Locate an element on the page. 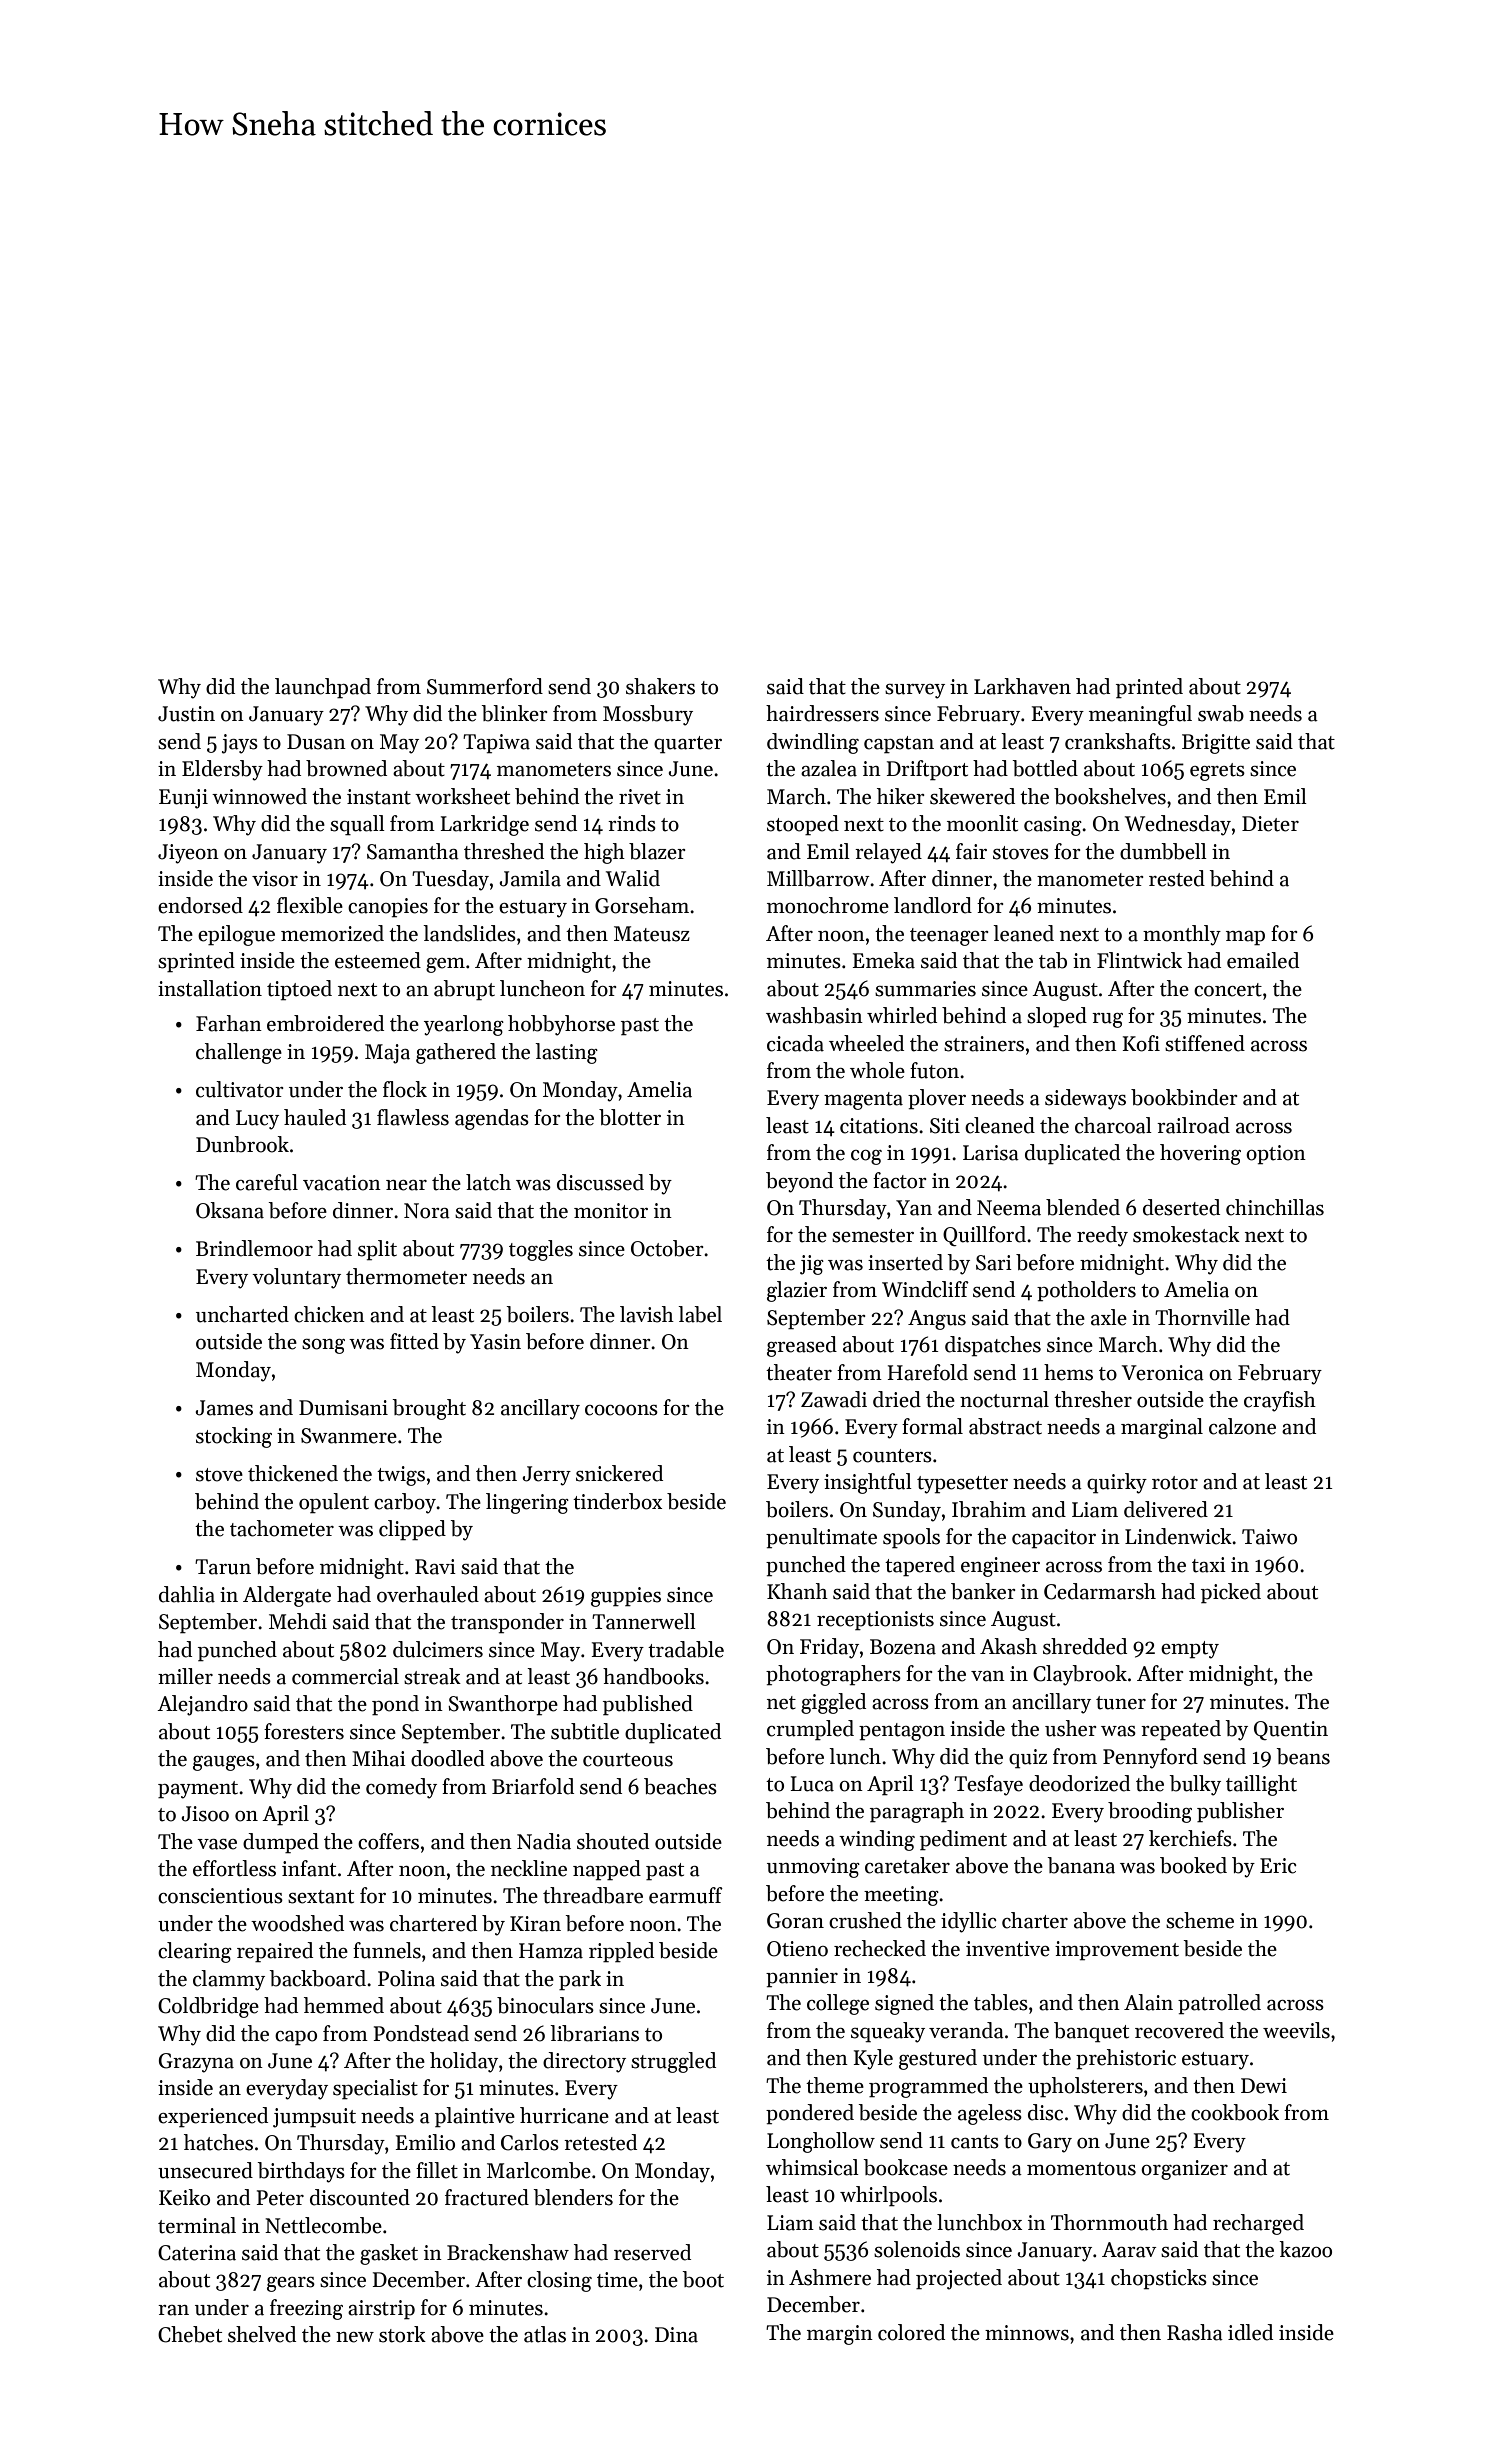 The image size is (1496, 2464). Khanh is located at coordinates (797, 1591).
